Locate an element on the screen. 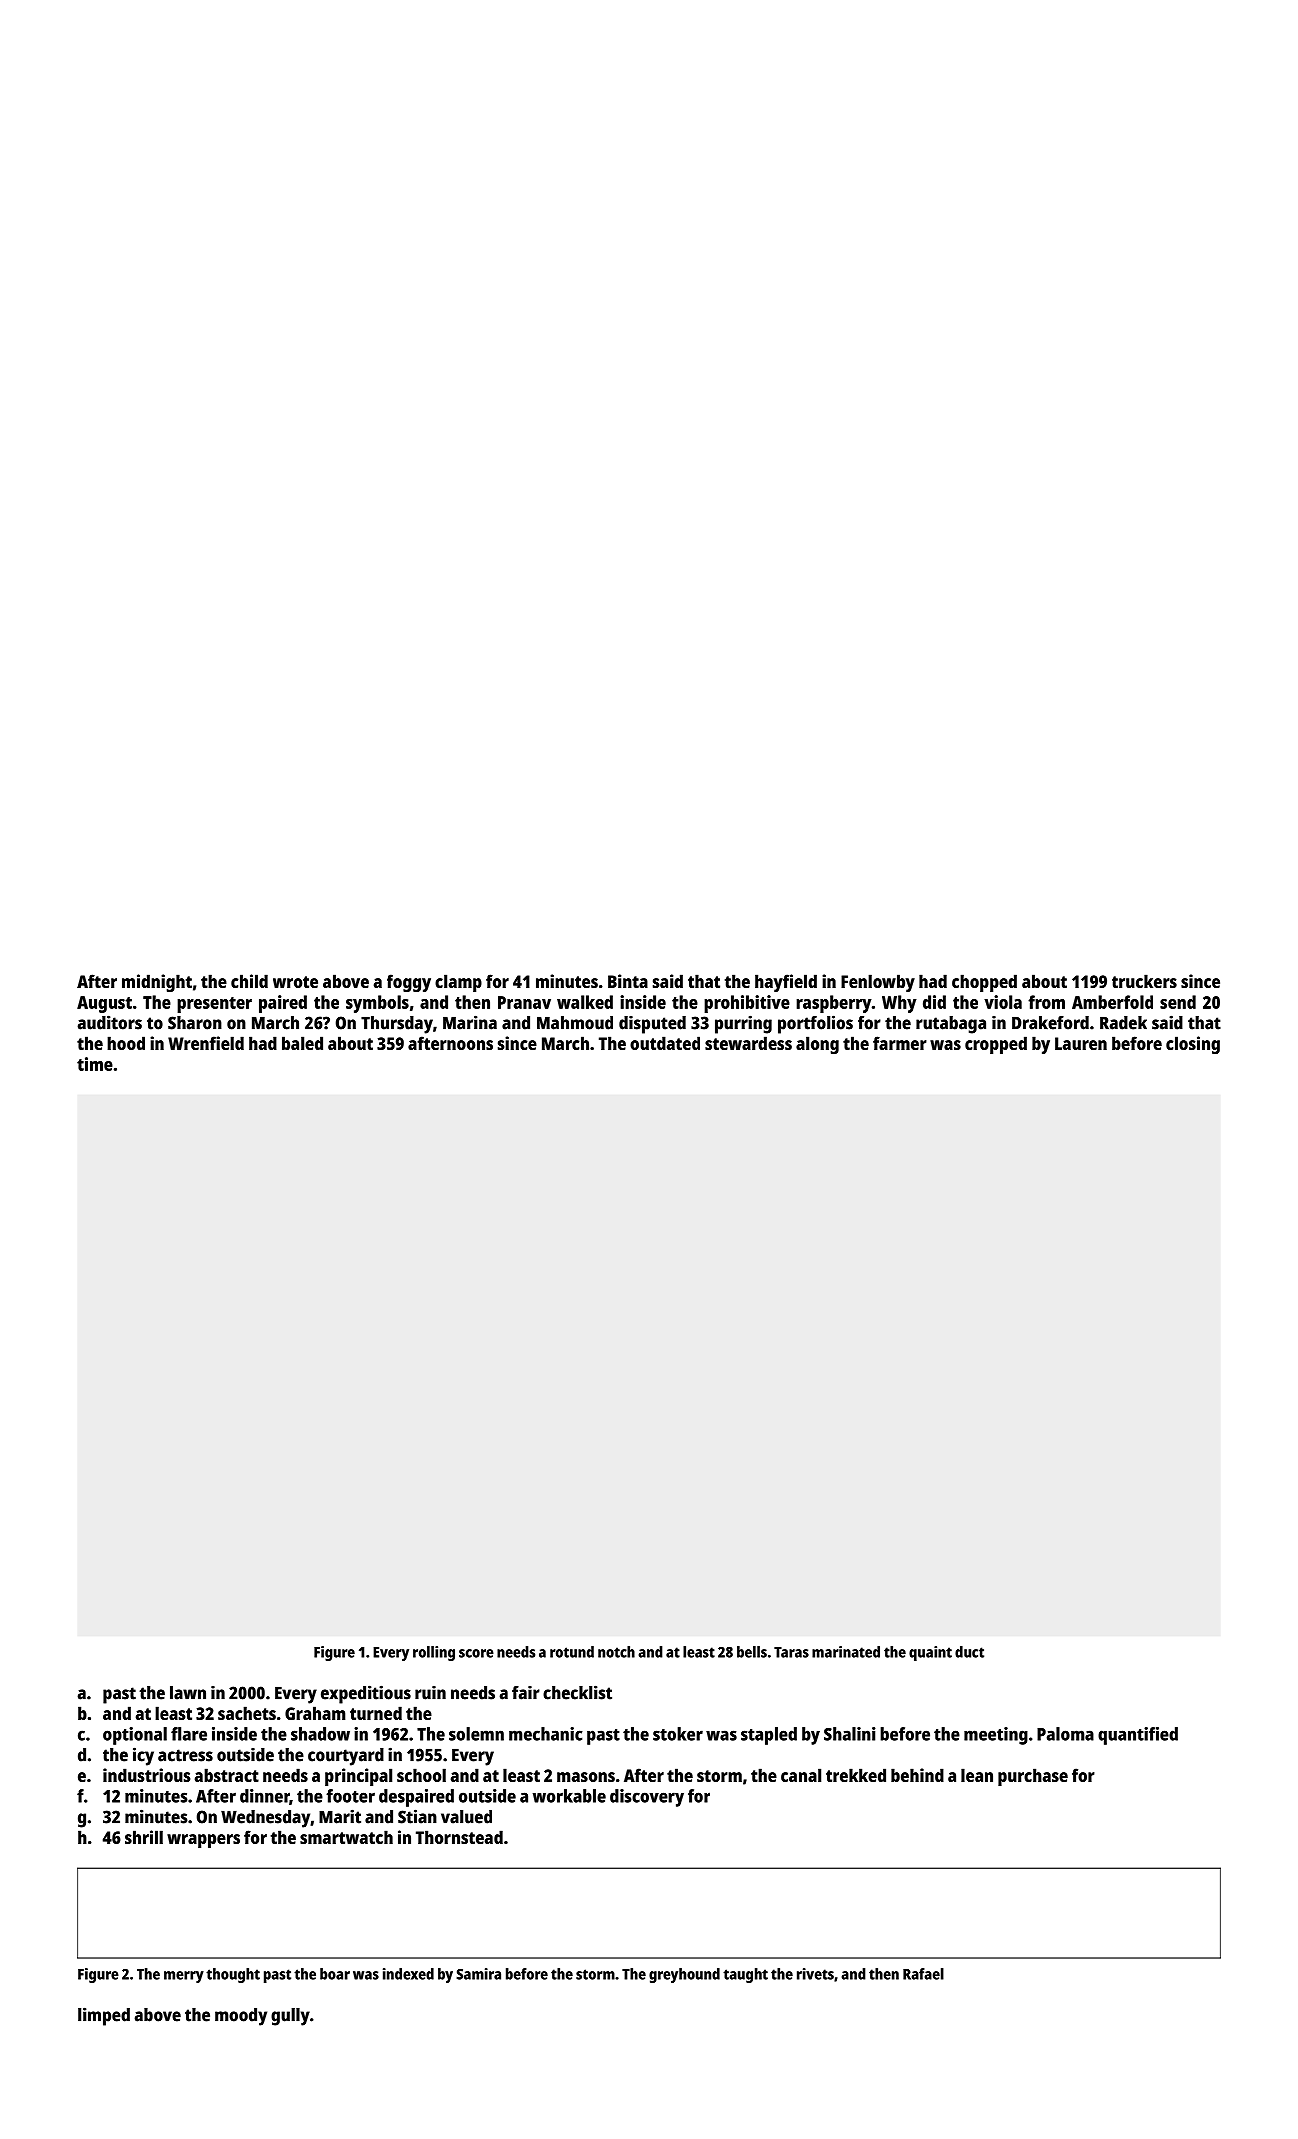 The image size is (1298, 2139). rolling is located at coordinates (434, 1653).
